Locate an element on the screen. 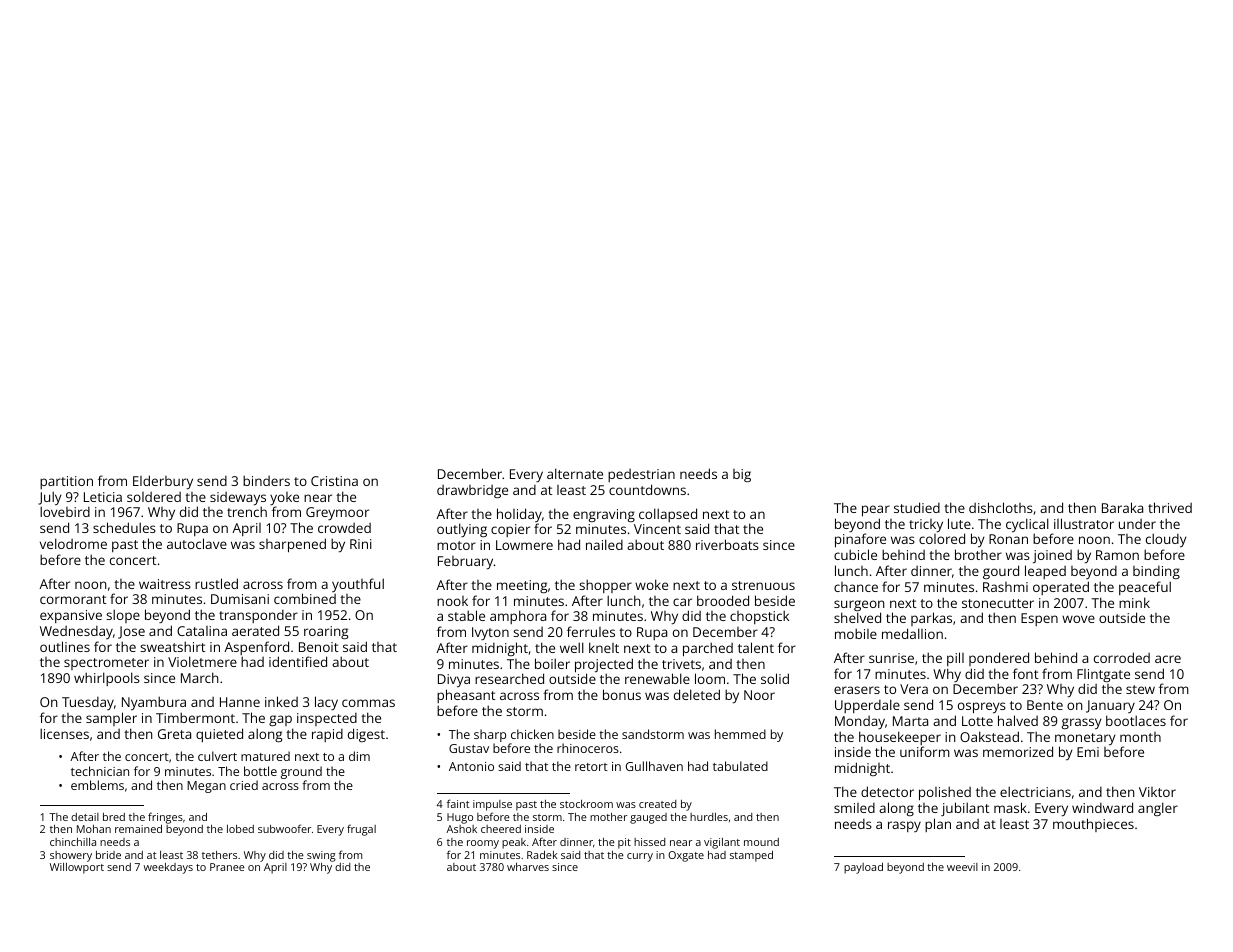 Image resolution: width=1233 pixels, height=952 pixels. chinchilla is located at coordinates (73, 842).
